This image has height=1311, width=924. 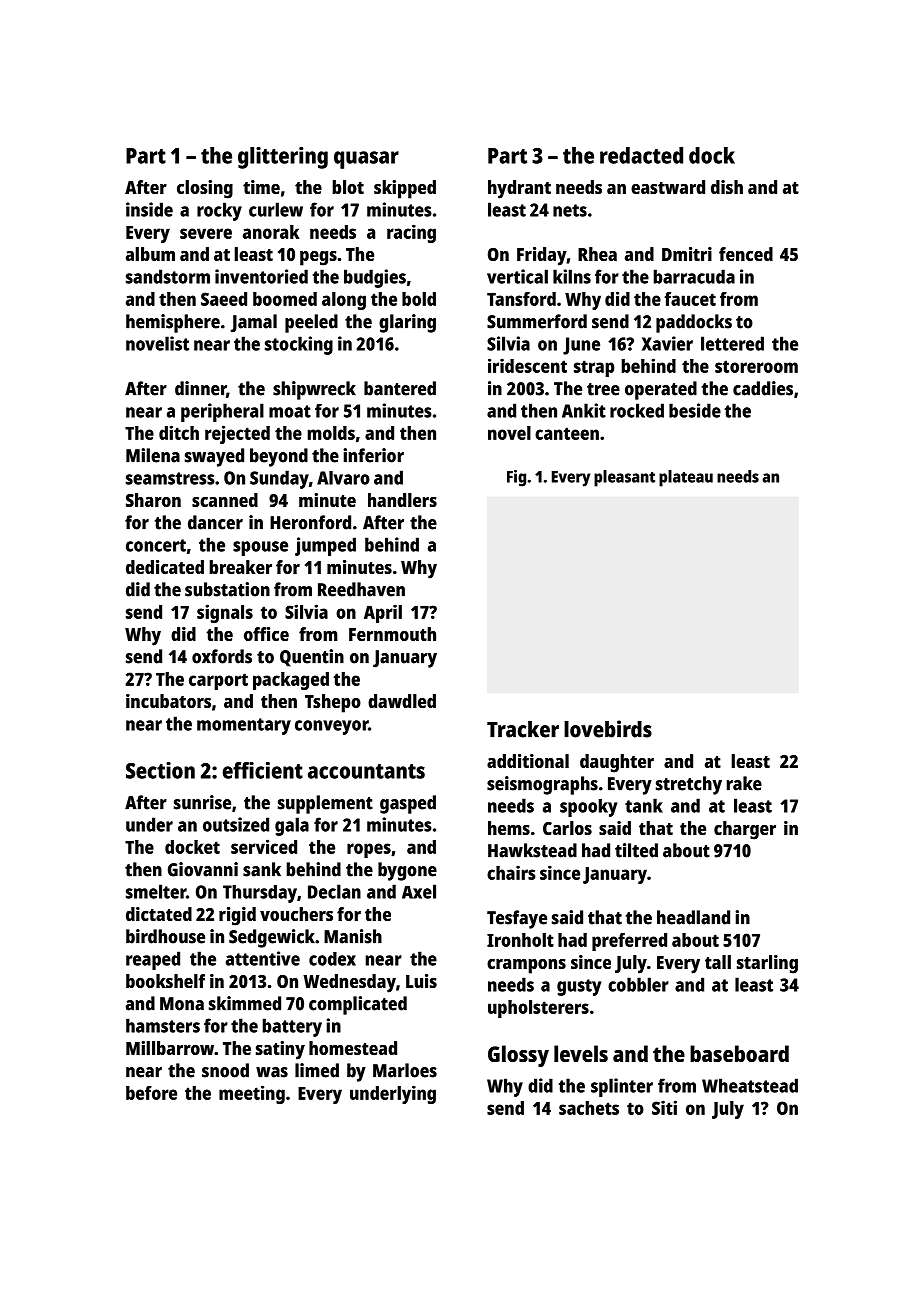 I want to click on glaring, so click(x=407, y=323).
